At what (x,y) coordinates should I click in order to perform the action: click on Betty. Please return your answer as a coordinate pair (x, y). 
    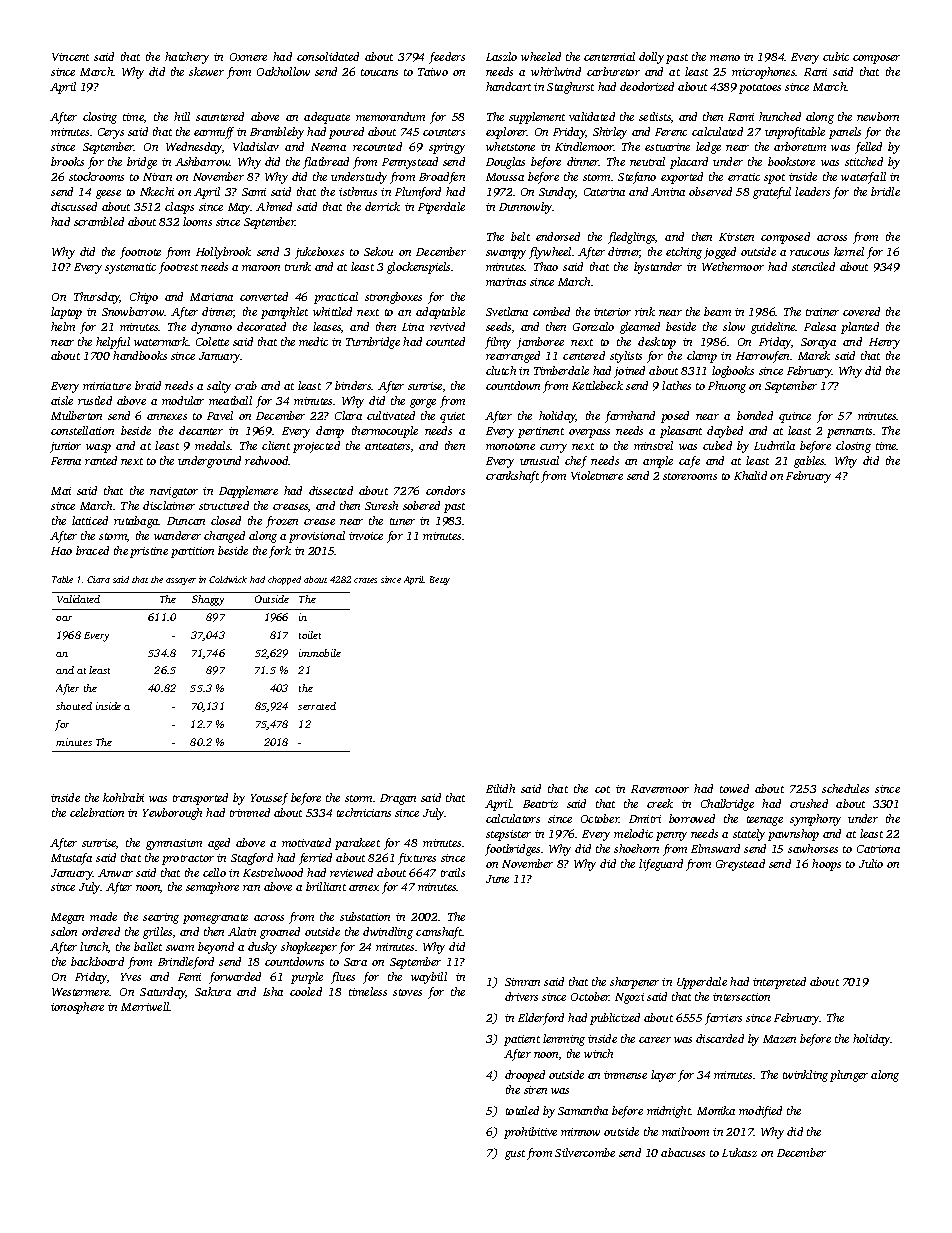
    Looking at the image, I should click on (440, 580).
